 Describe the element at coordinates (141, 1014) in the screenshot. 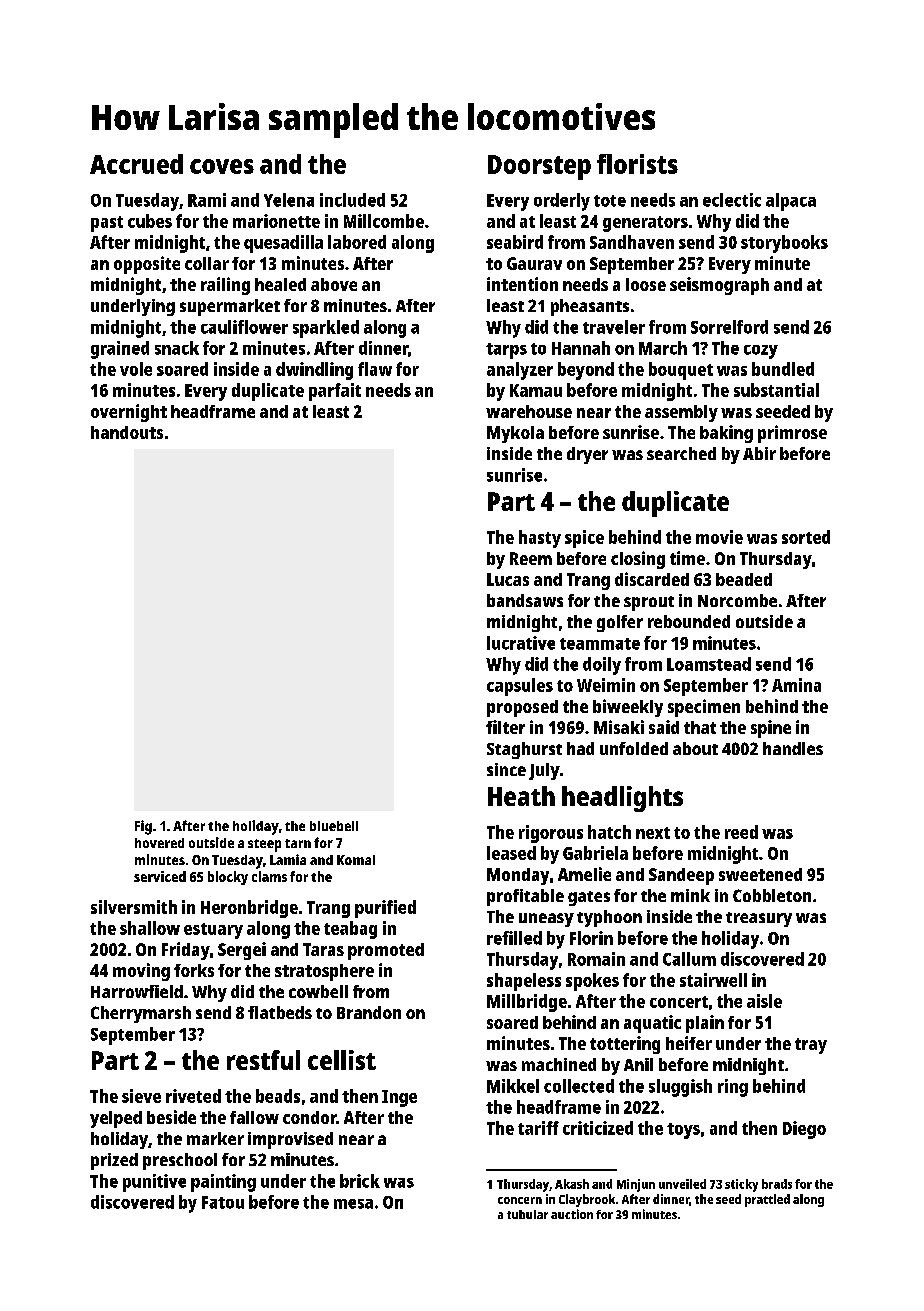

I see `Cherrymarsh` at that location.
